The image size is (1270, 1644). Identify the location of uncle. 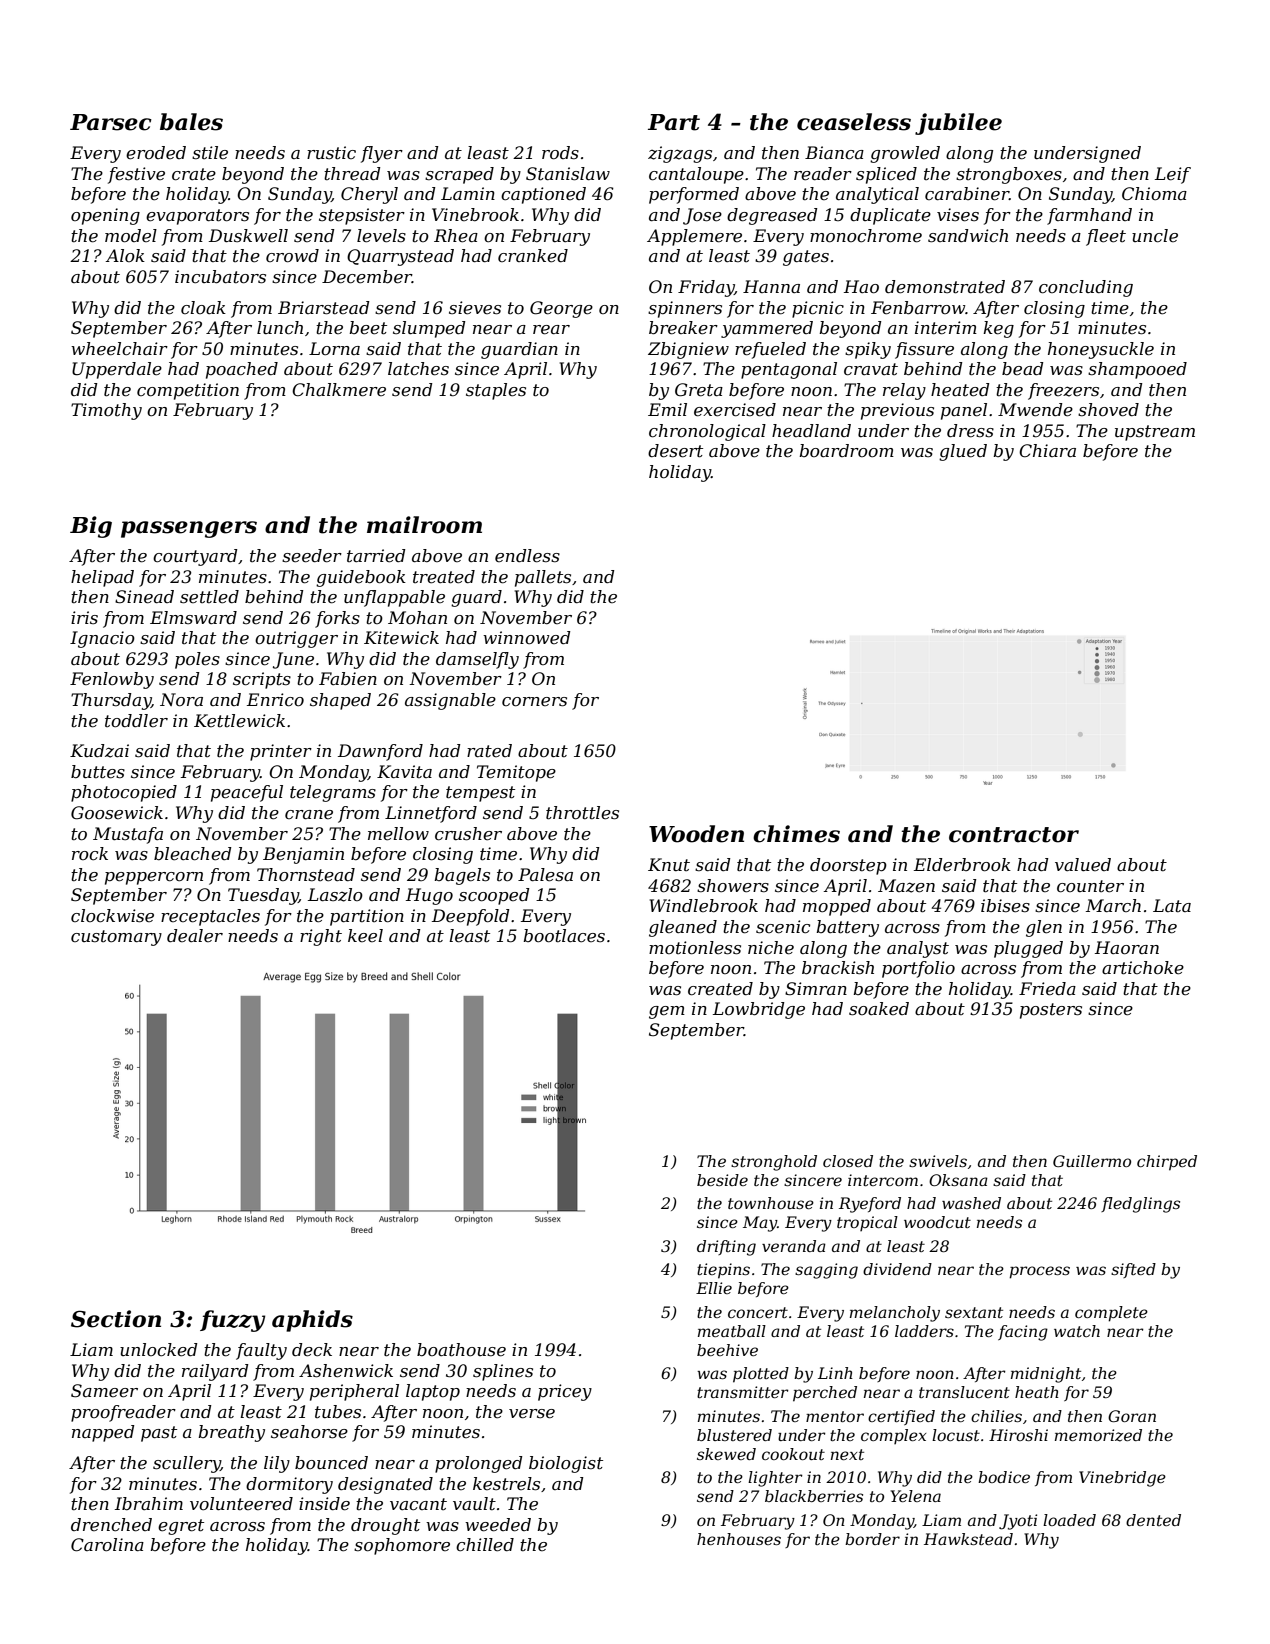
(1155, 236).
